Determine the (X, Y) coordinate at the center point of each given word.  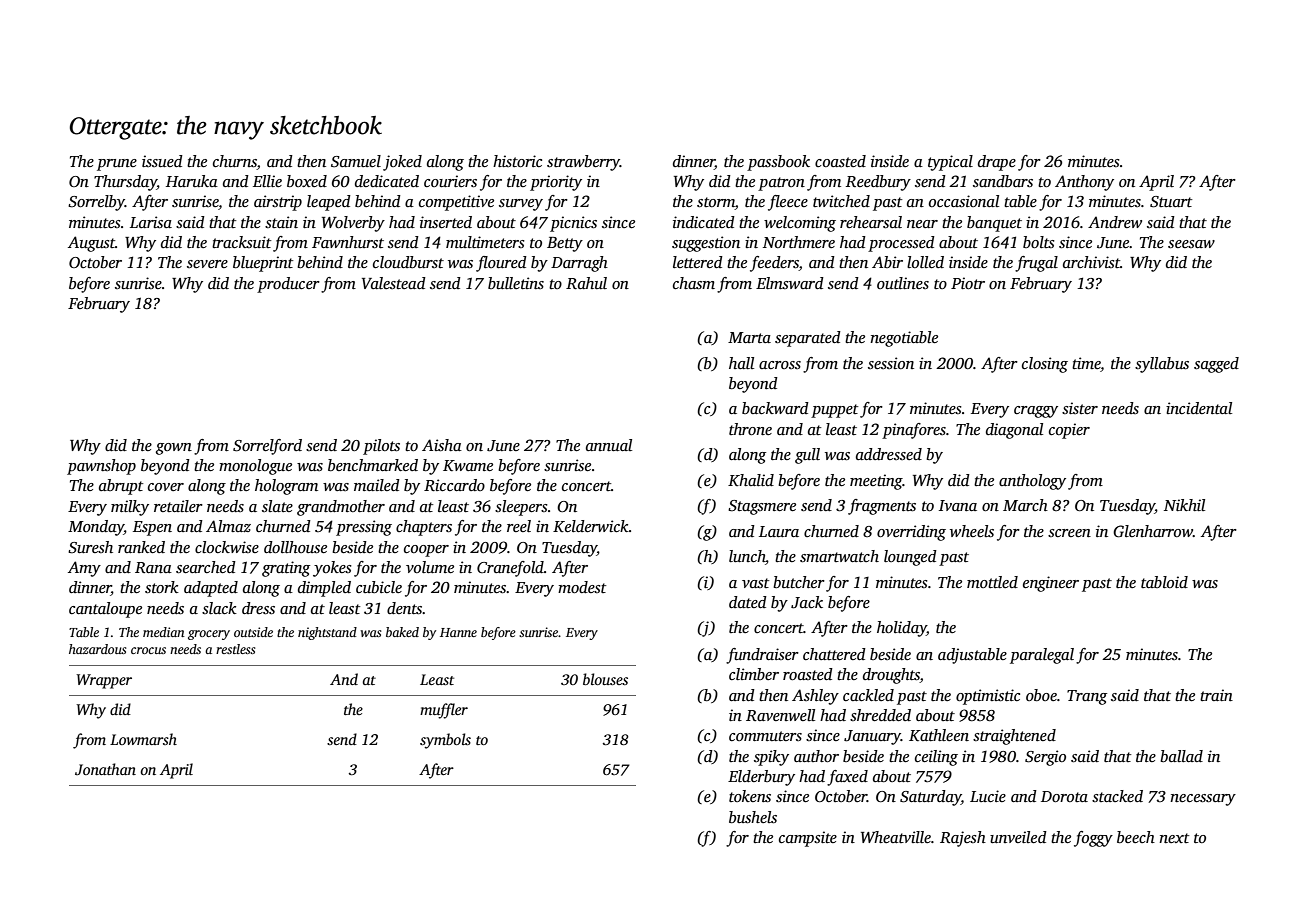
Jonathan (105, 769)
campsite (808, 839)
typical (950, 163)
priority (556, 183)
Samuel (356, 161)
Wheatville (896, 837)
